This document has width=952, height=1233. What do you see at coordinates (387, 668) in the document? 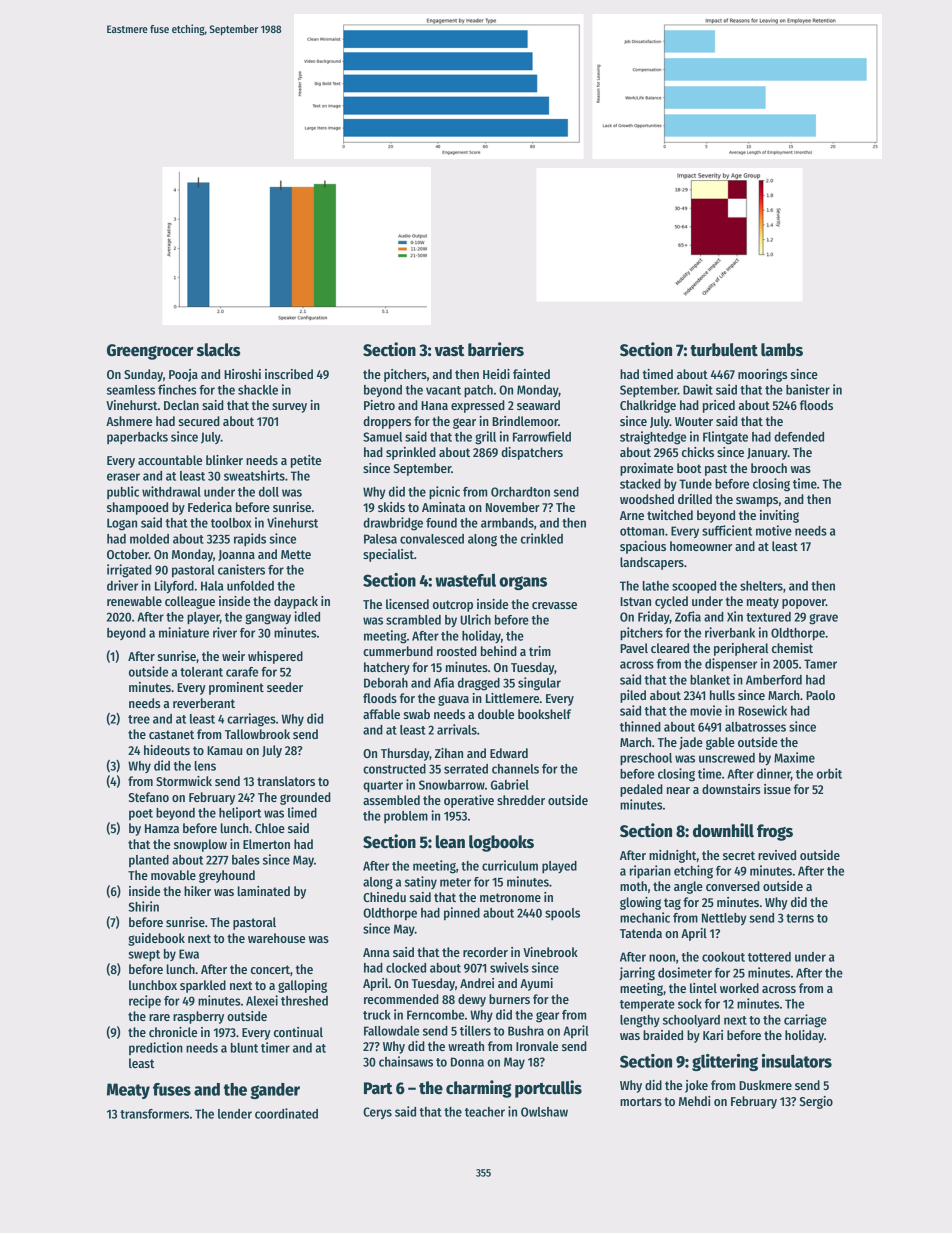
I see `hatchery` at bounding box center [387, 668].
